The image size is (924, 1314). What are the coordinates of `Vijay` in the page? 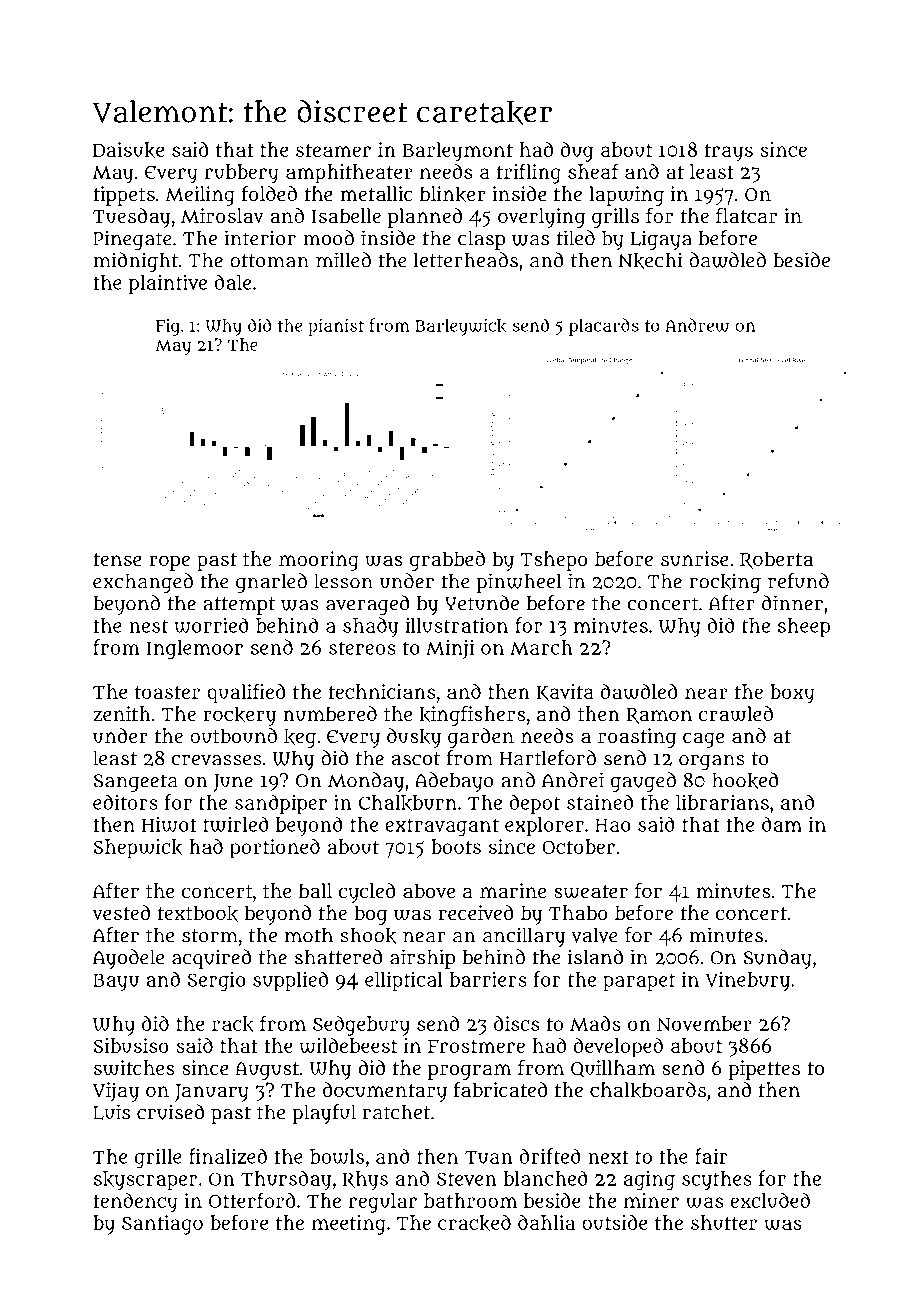 It's located at (116, 1092).
